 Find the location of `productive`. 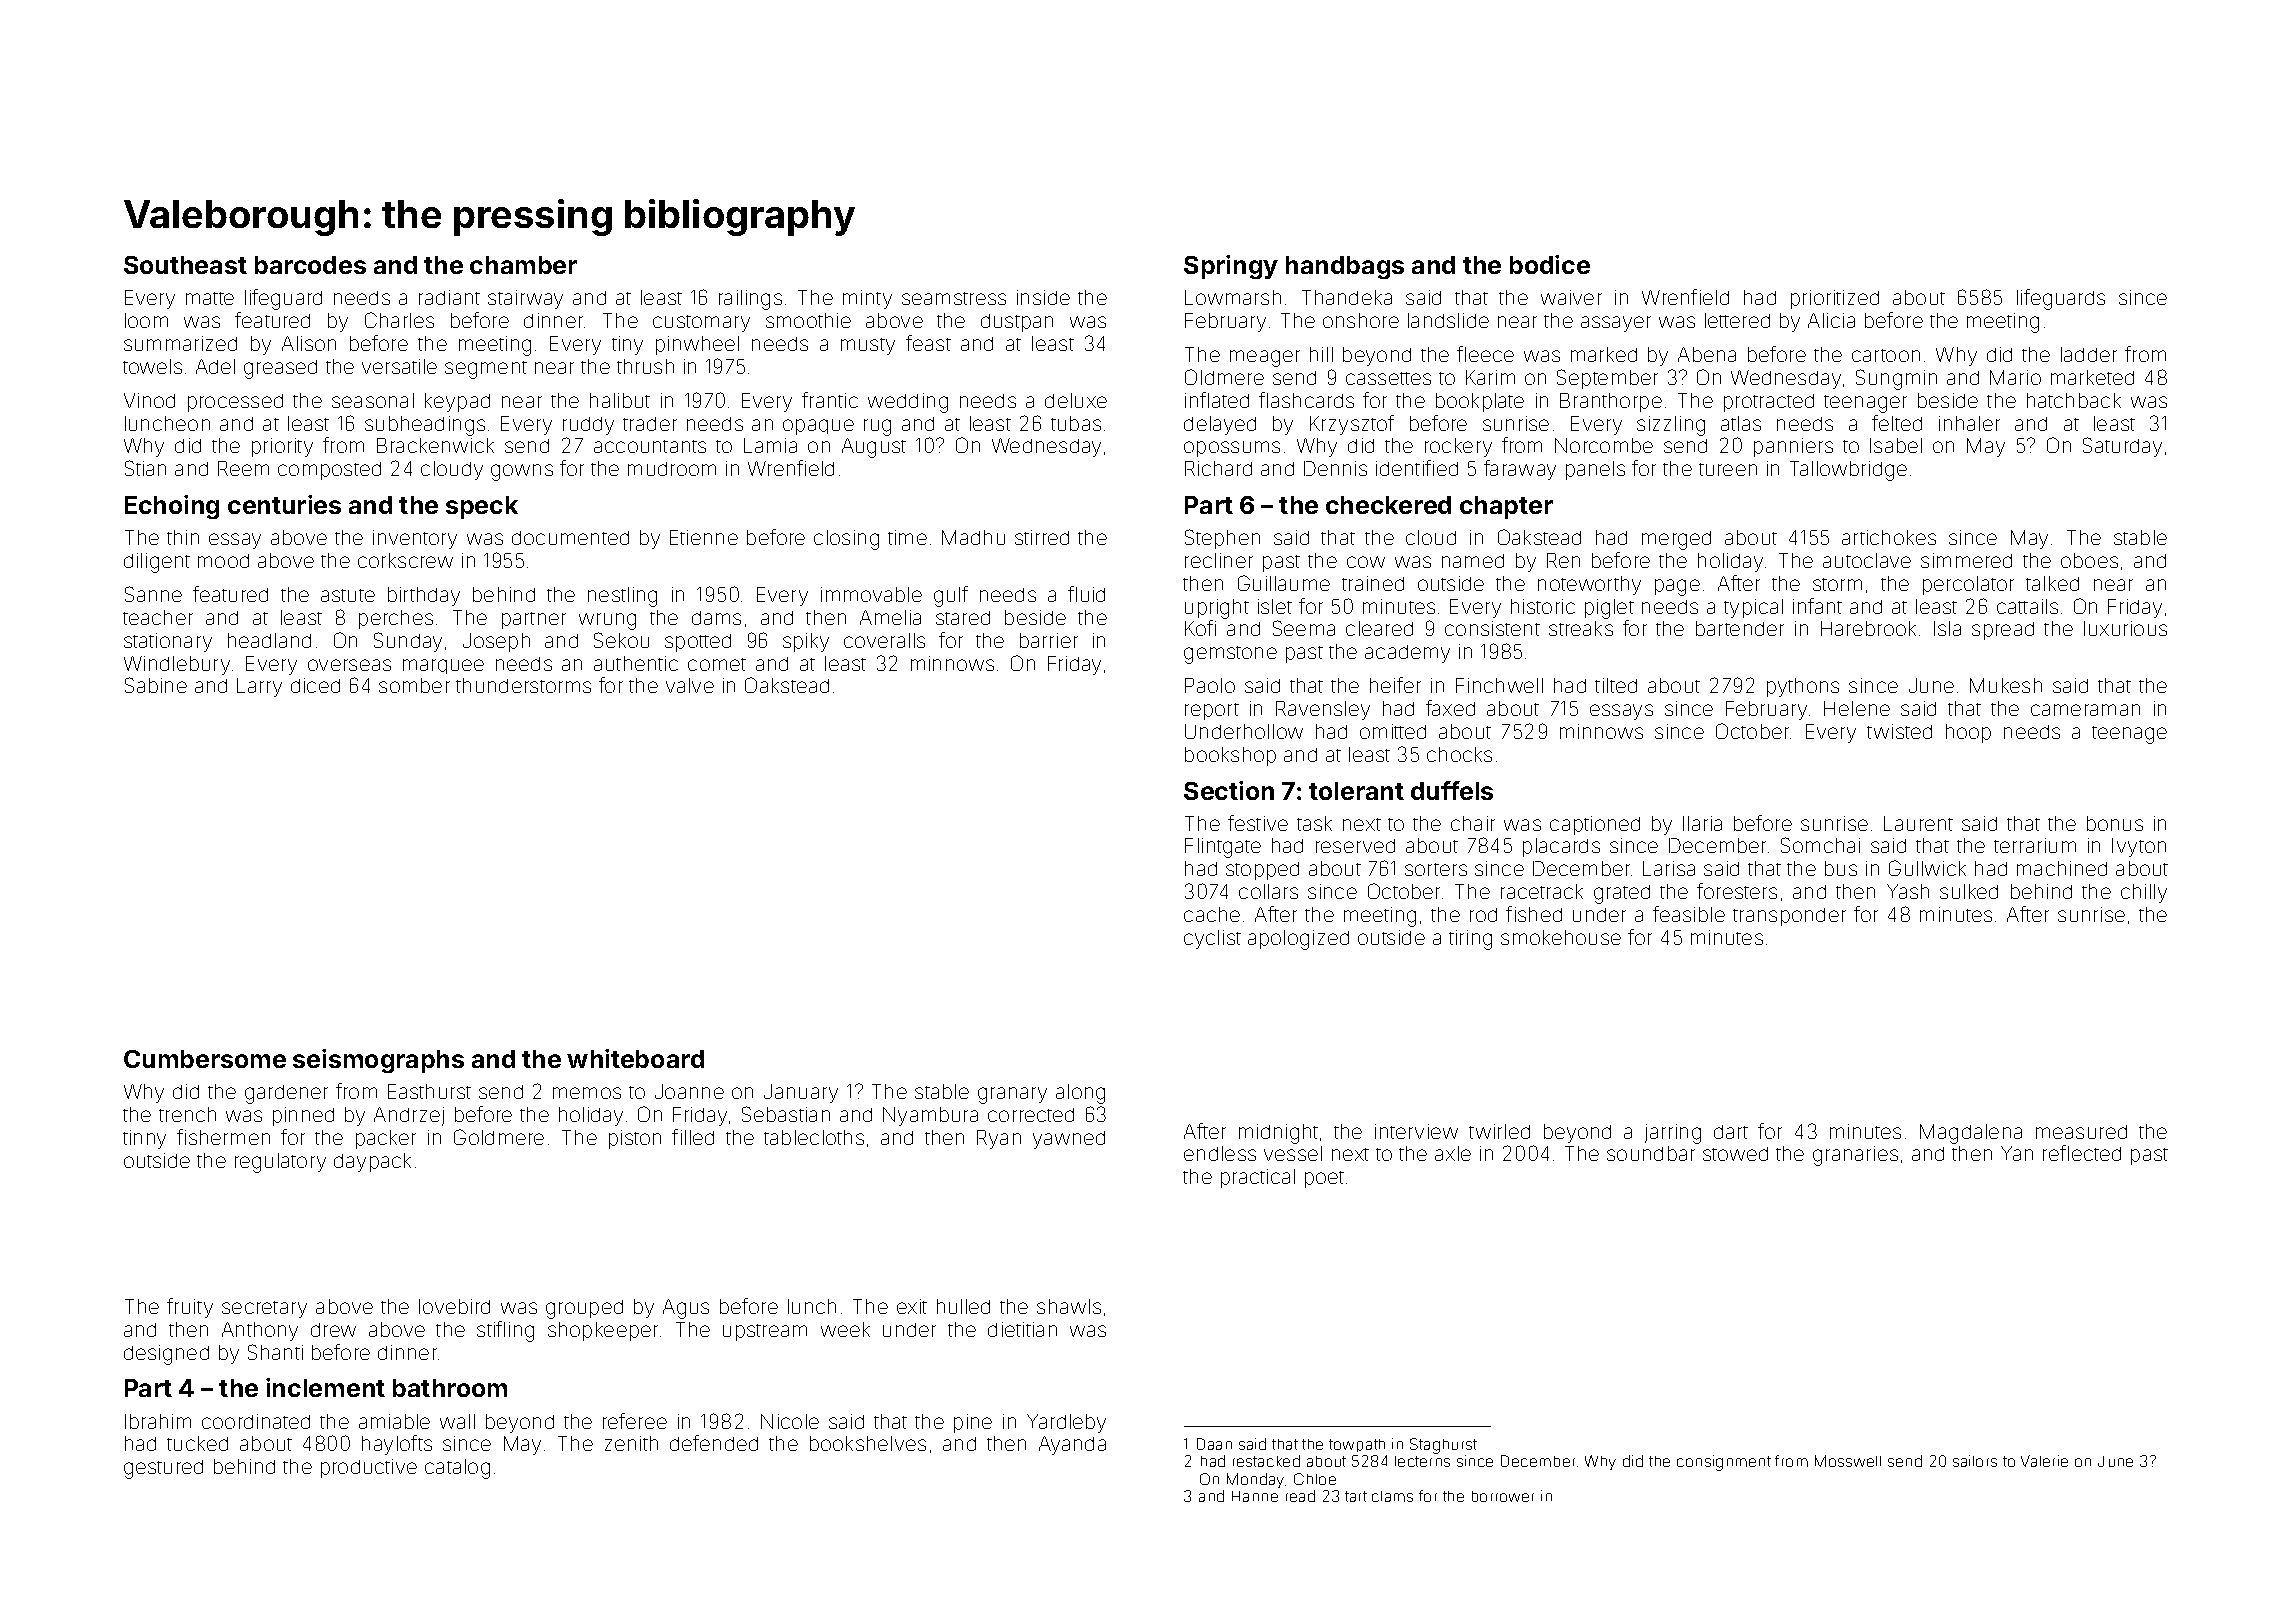

productive is located at coordinates (369, 1468).
